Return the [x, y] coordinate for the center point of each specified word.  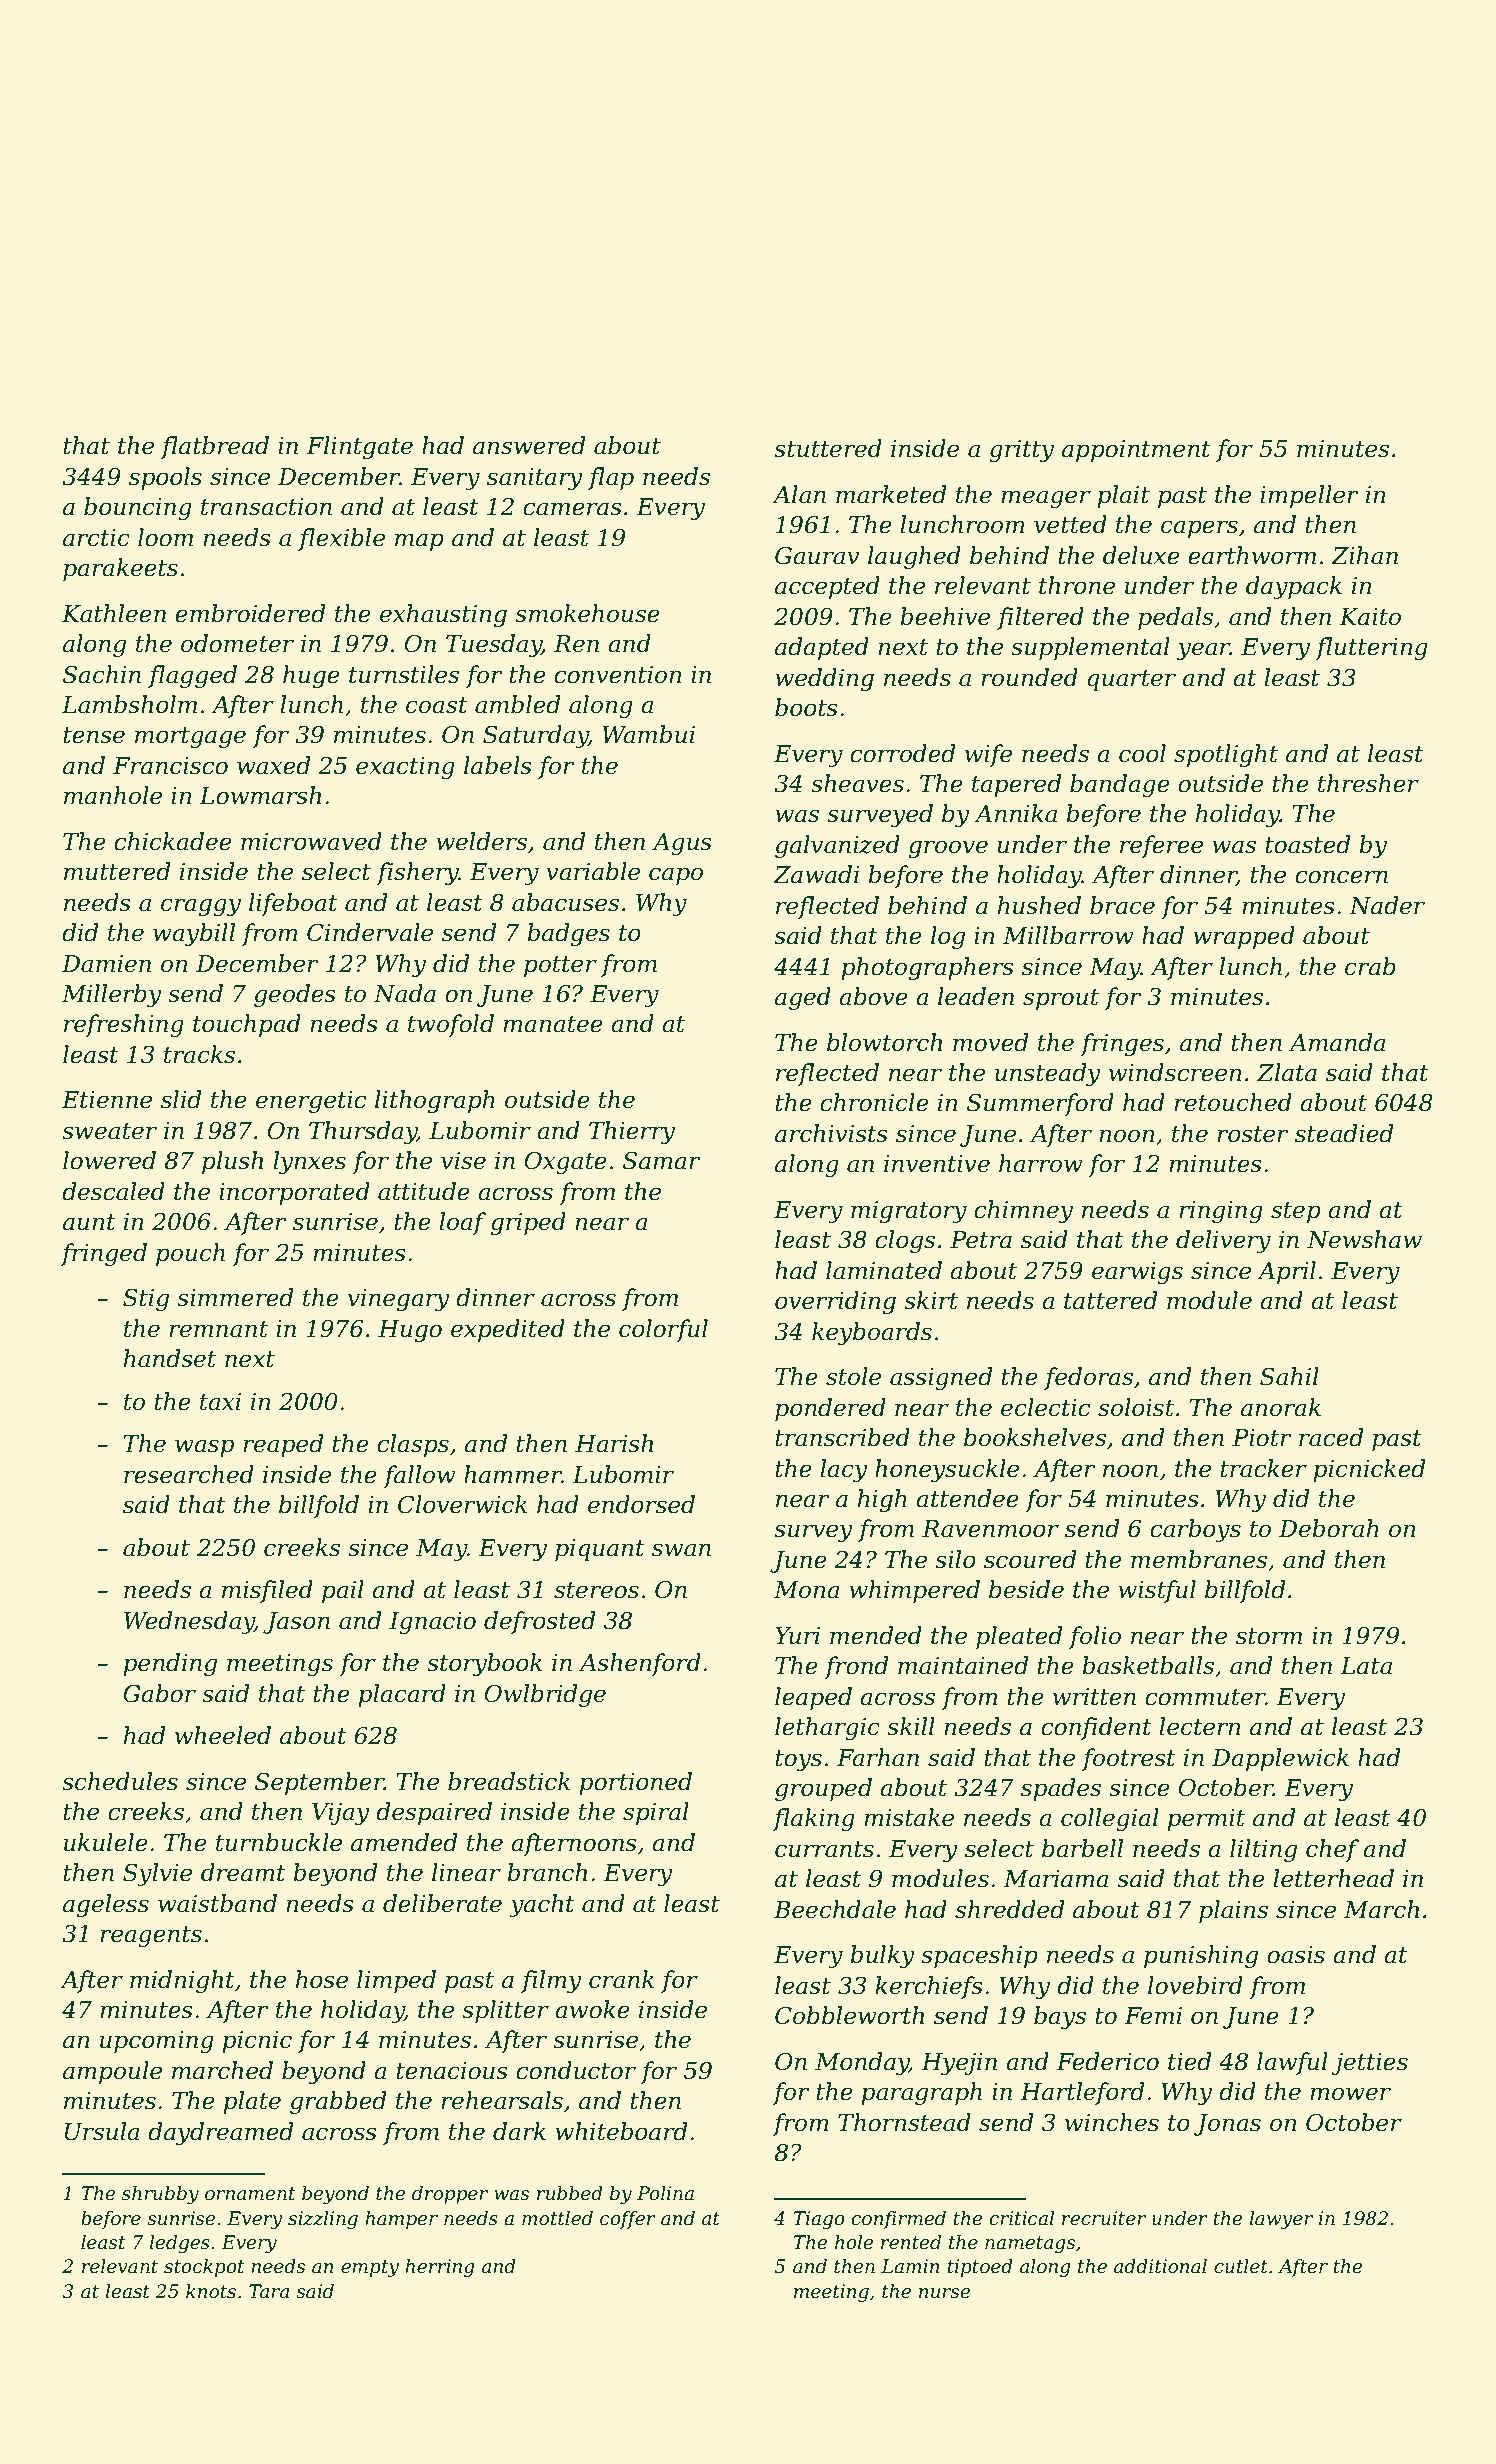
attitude [424, 1191]
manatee [553, 1024]
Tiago [819, 2220]
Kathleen [114, 613]
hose [322, 1979]
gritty [1021, 451]
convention [618, 675]
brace [1122, 905]
